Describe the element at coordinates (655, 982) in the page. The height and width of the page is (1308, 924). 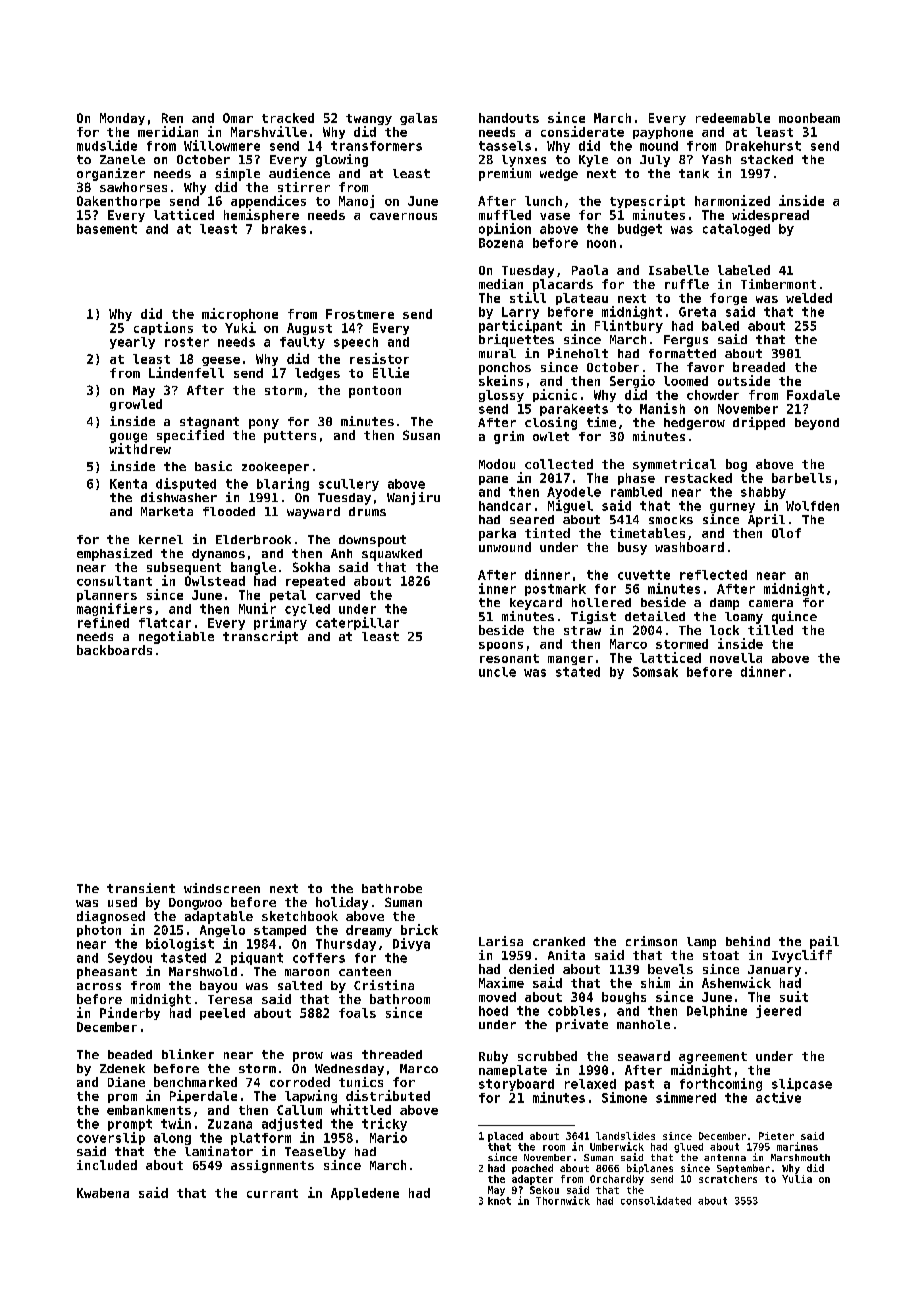
I see `shim` at that location.
